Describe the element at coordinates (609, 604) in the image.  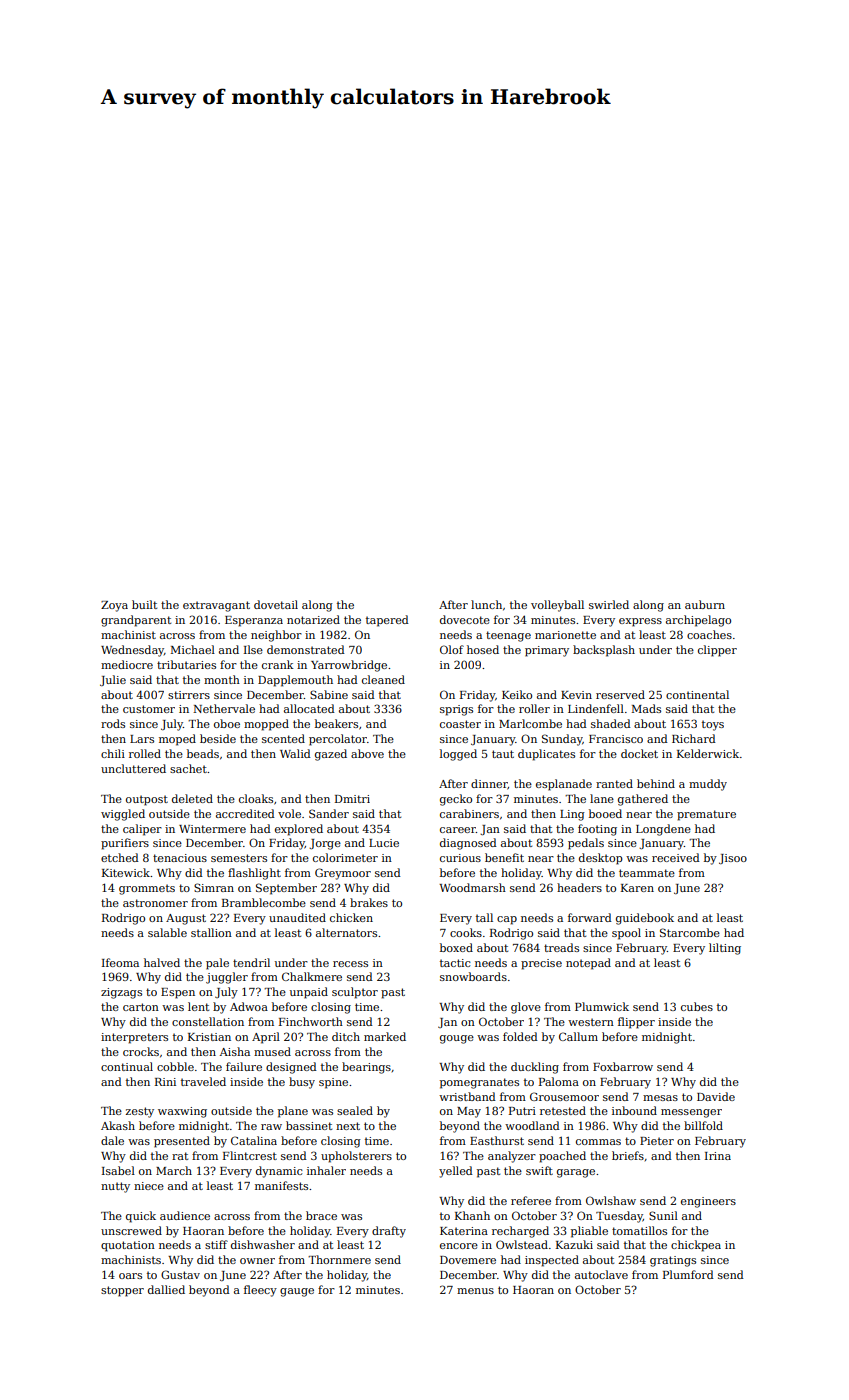
I see `swirled` at that location.
